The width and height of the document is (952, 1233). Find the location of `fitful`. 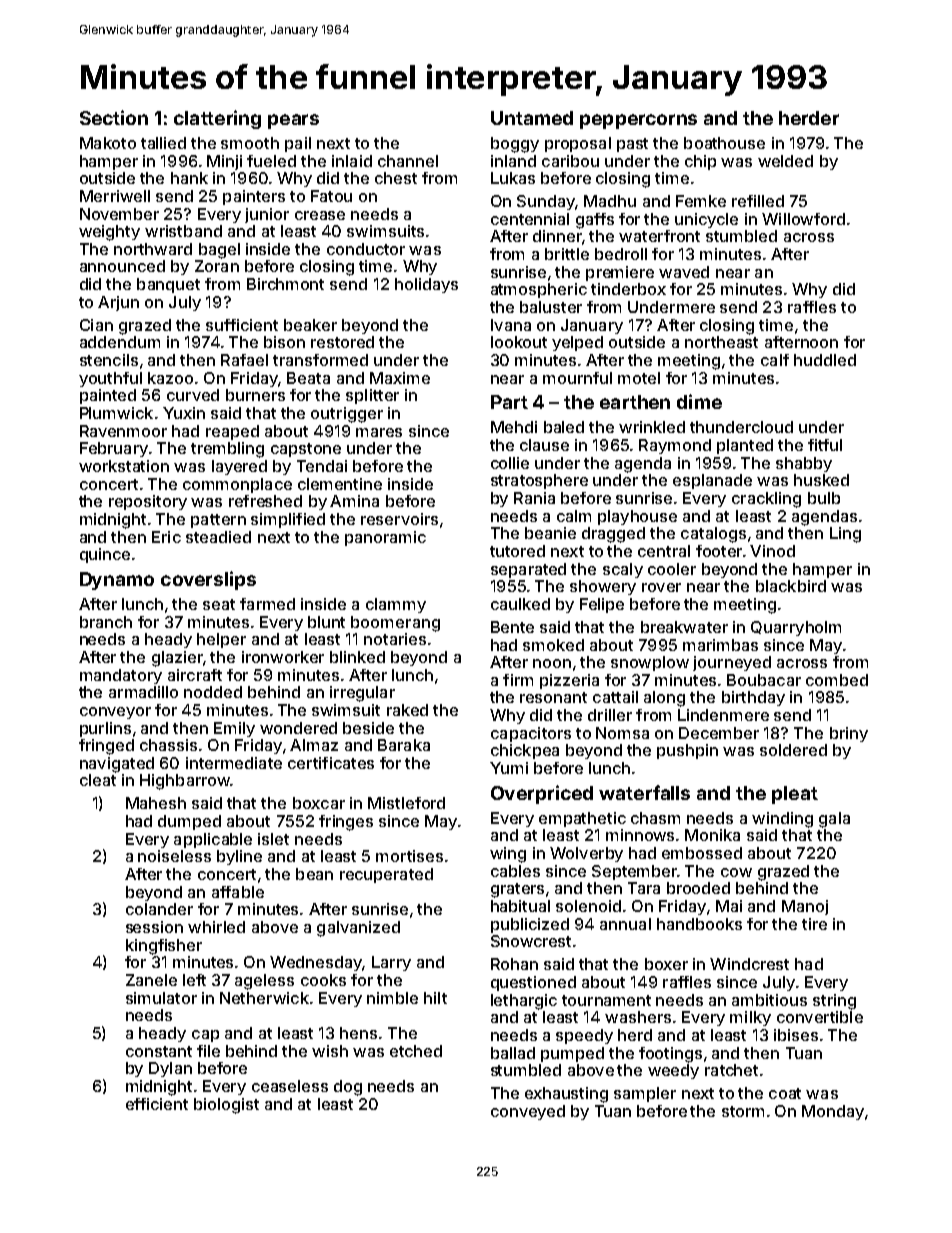

fitful is located at coordinates (825, 445).
